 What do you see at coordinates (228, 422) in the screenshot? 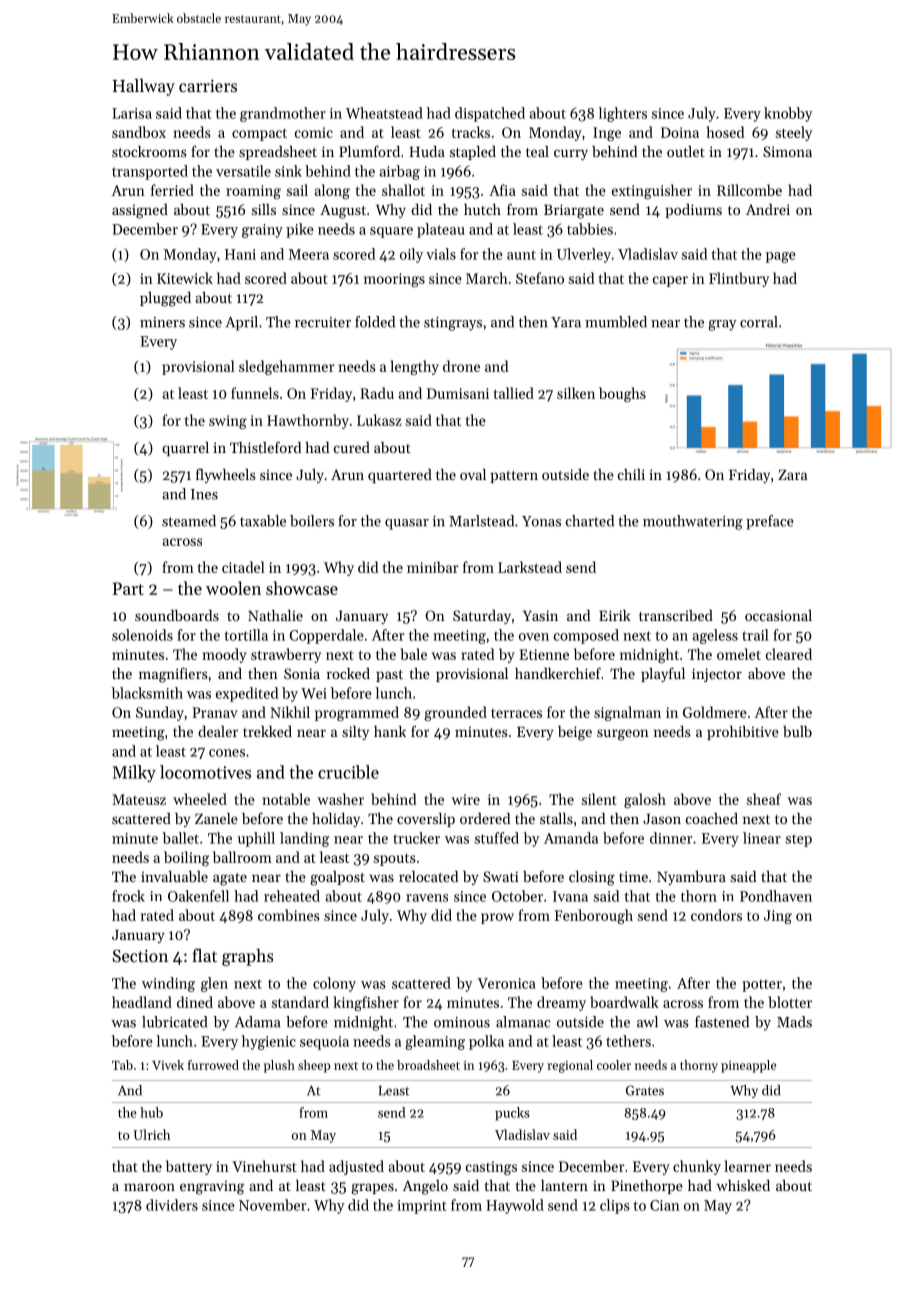
I see `swing` at bounding box center [228, 422].
